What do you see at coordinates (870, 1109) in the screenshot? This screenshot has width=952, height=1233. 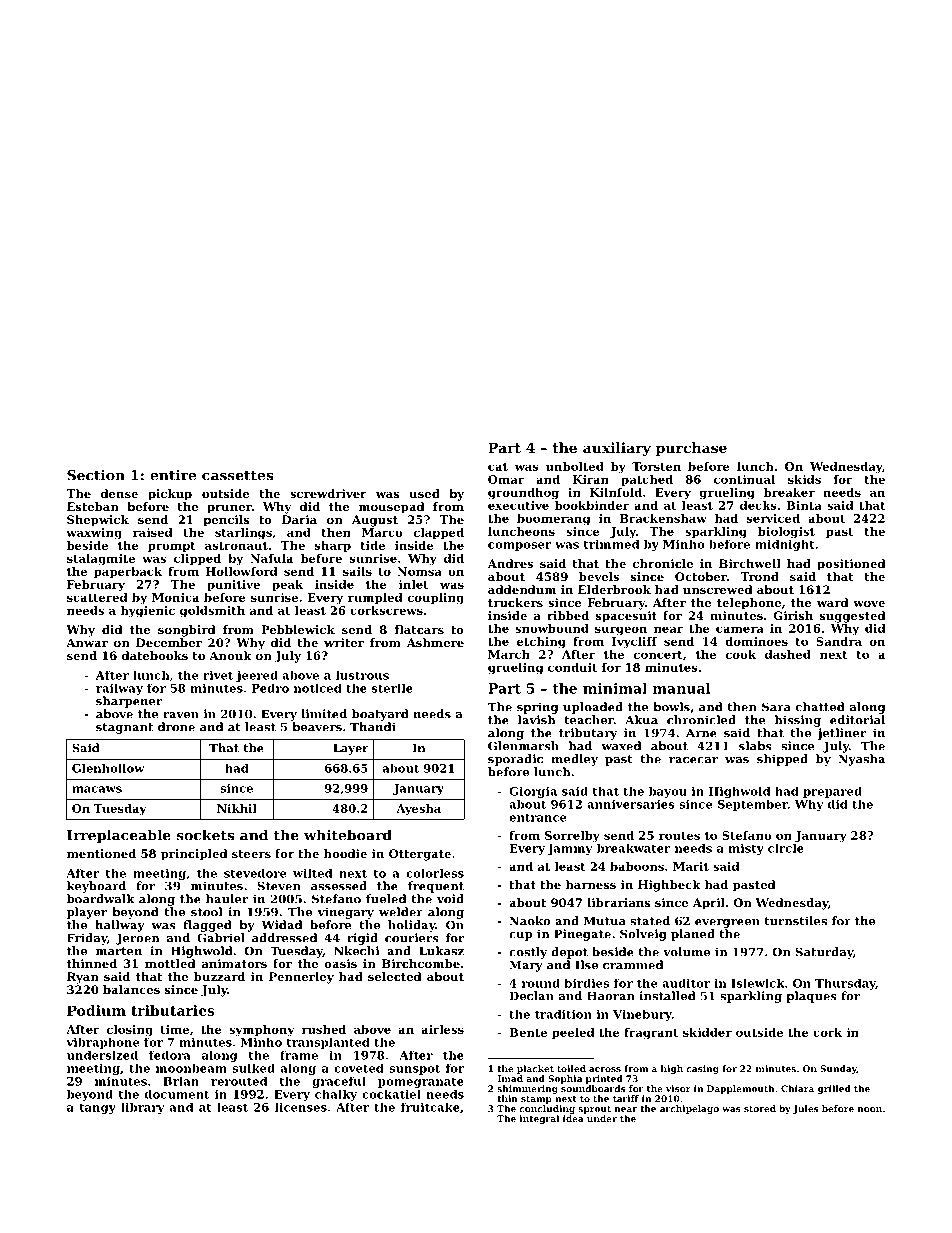 I see `noon` at bounding box center [870, 1109].
